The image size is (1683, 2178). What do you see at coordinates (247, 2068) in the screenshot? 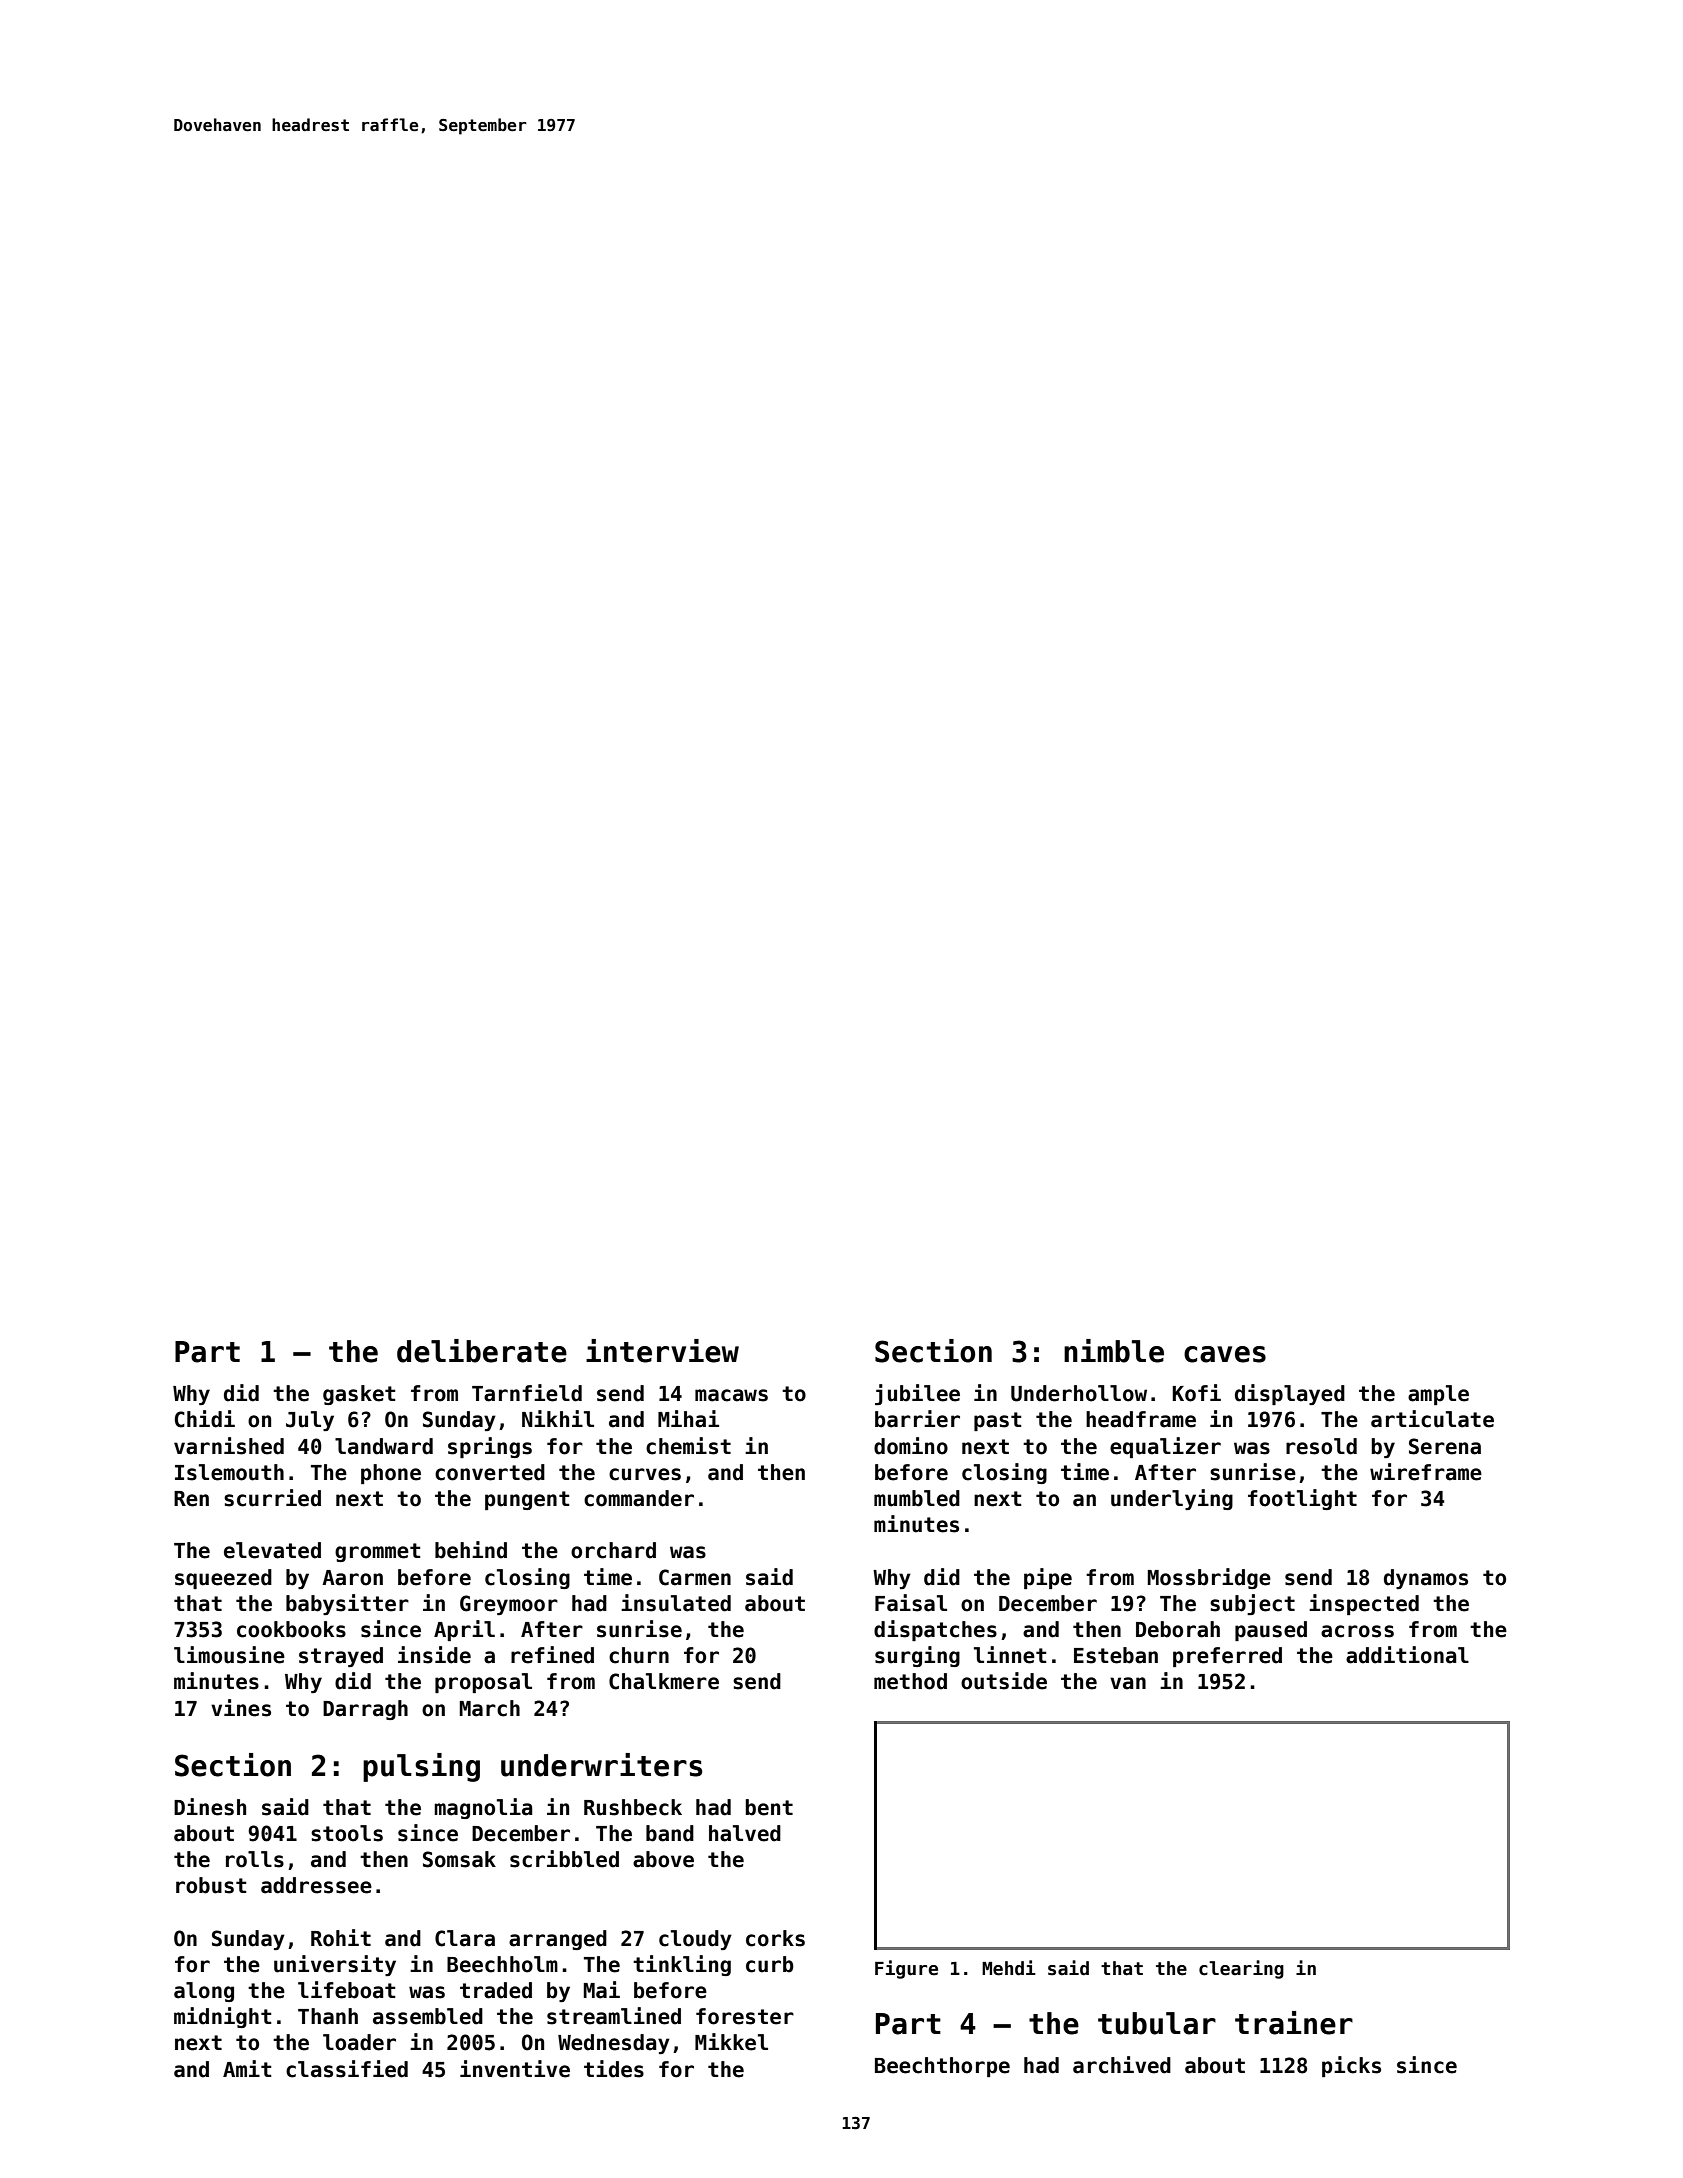
I see `Amit` at bounding box center [247, 2068].
